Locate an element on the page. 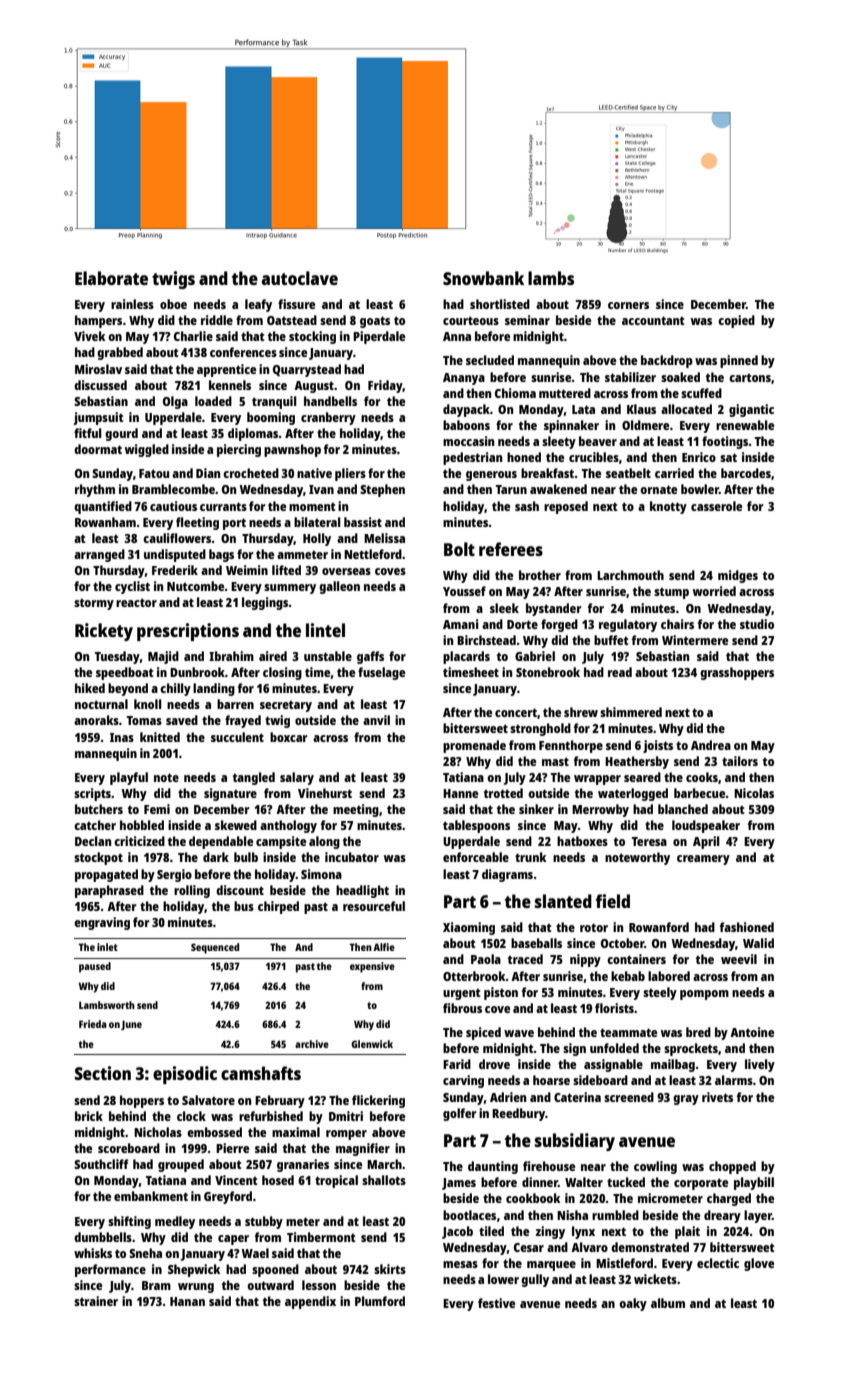 This document has width=849, height=1400. leggings is located at coordinates (265, 603).
